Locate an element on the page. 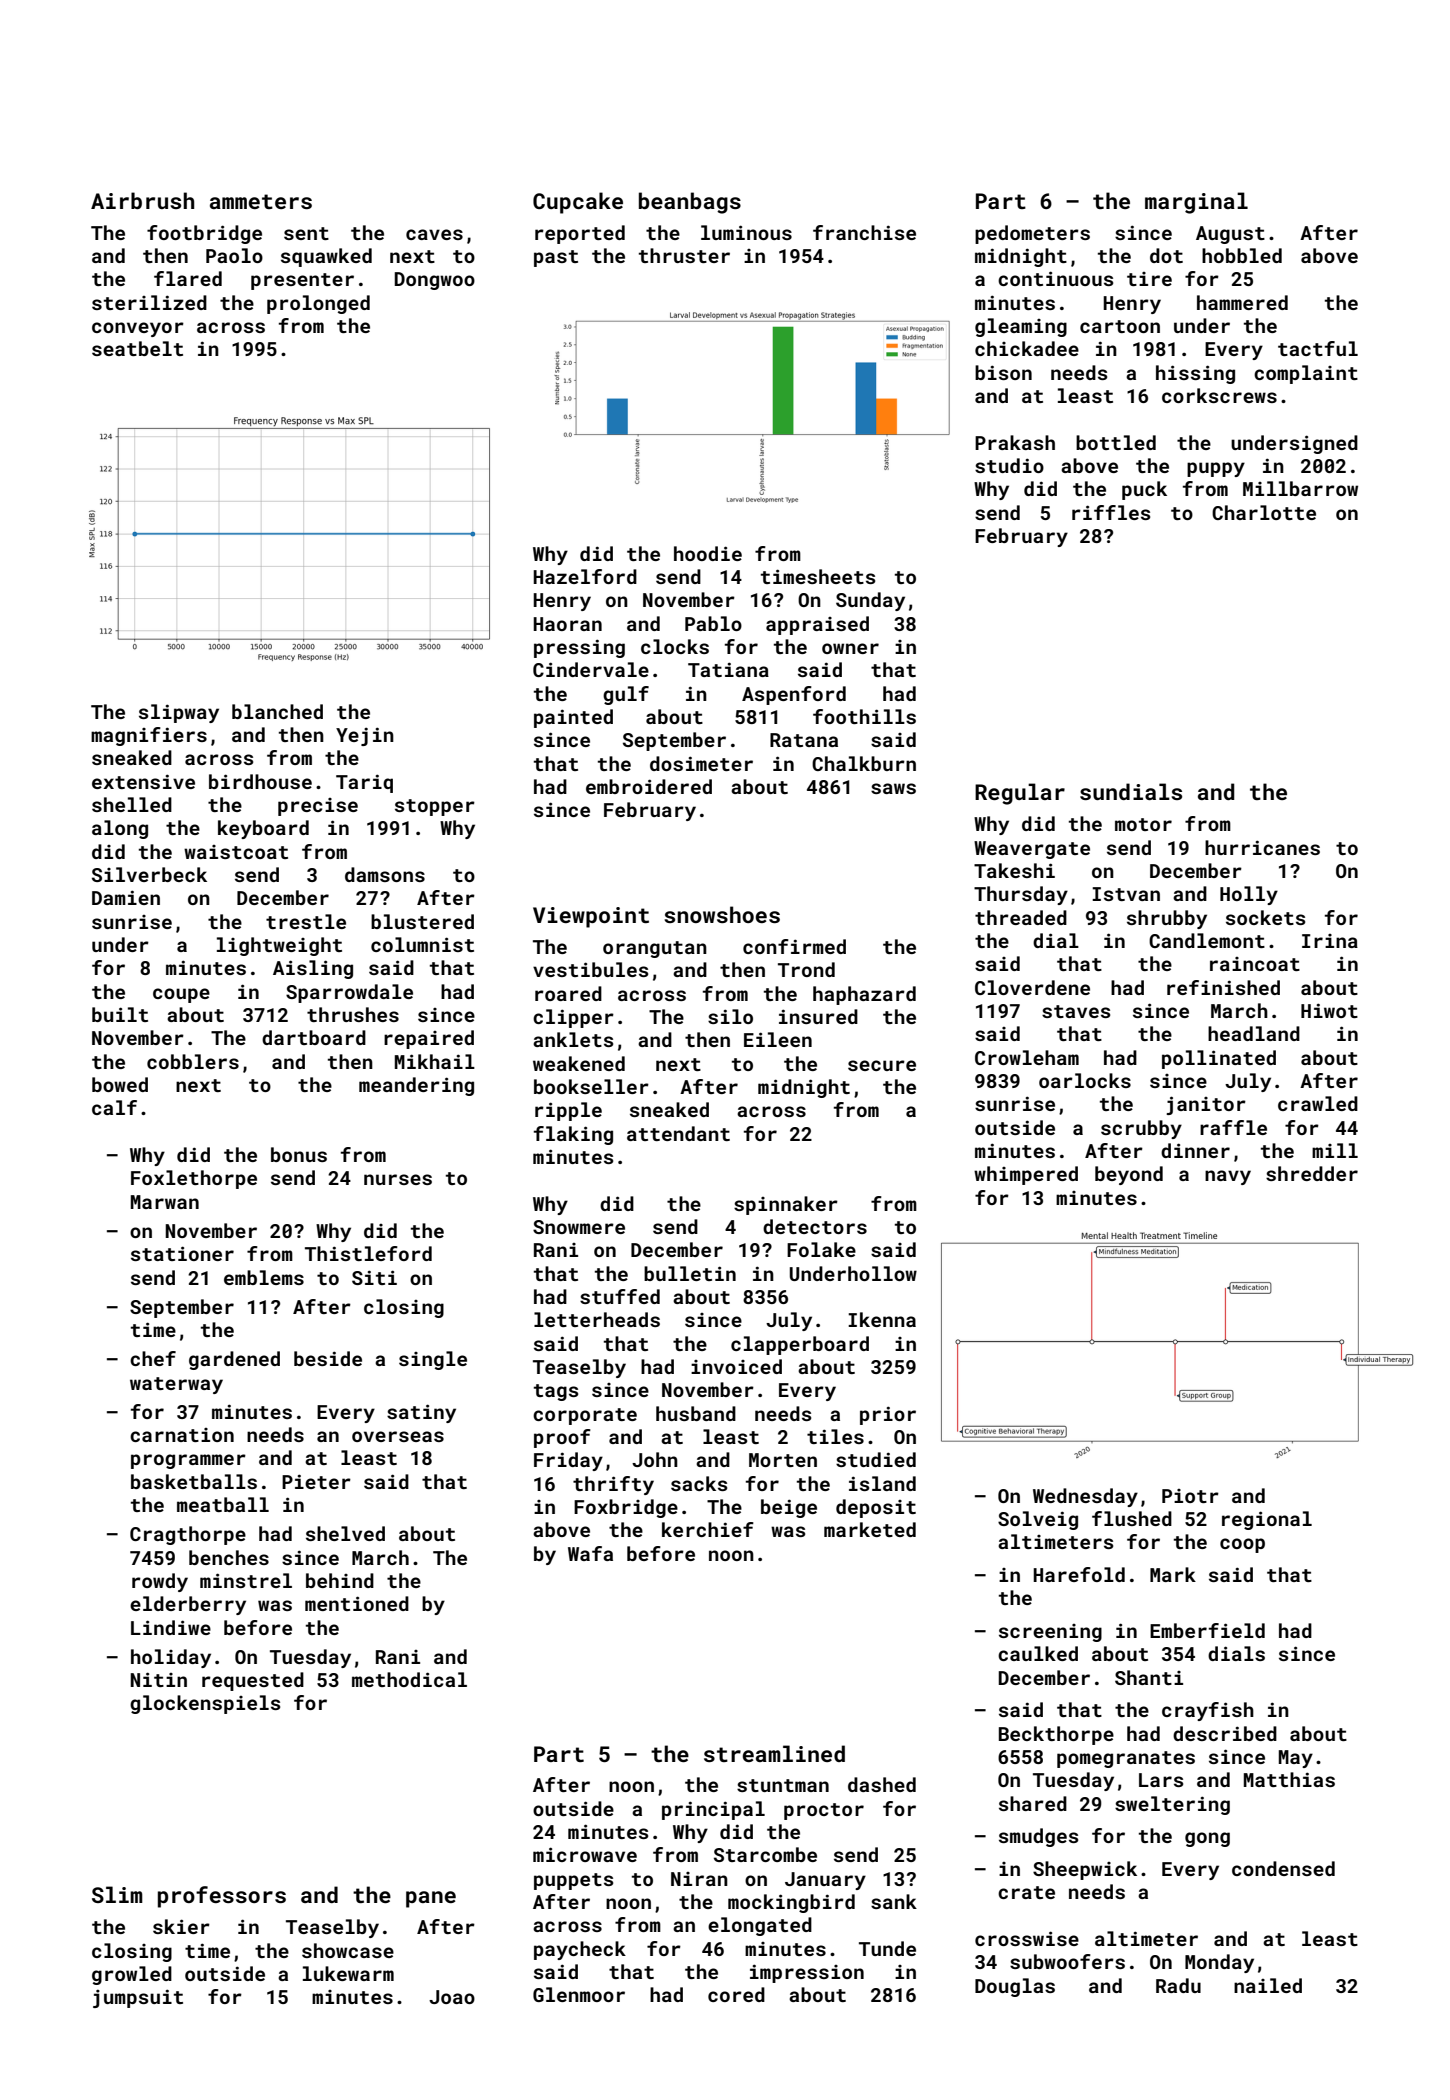 The image size is (1450, 2100). continuous is located at coordinates (1055, 278).
